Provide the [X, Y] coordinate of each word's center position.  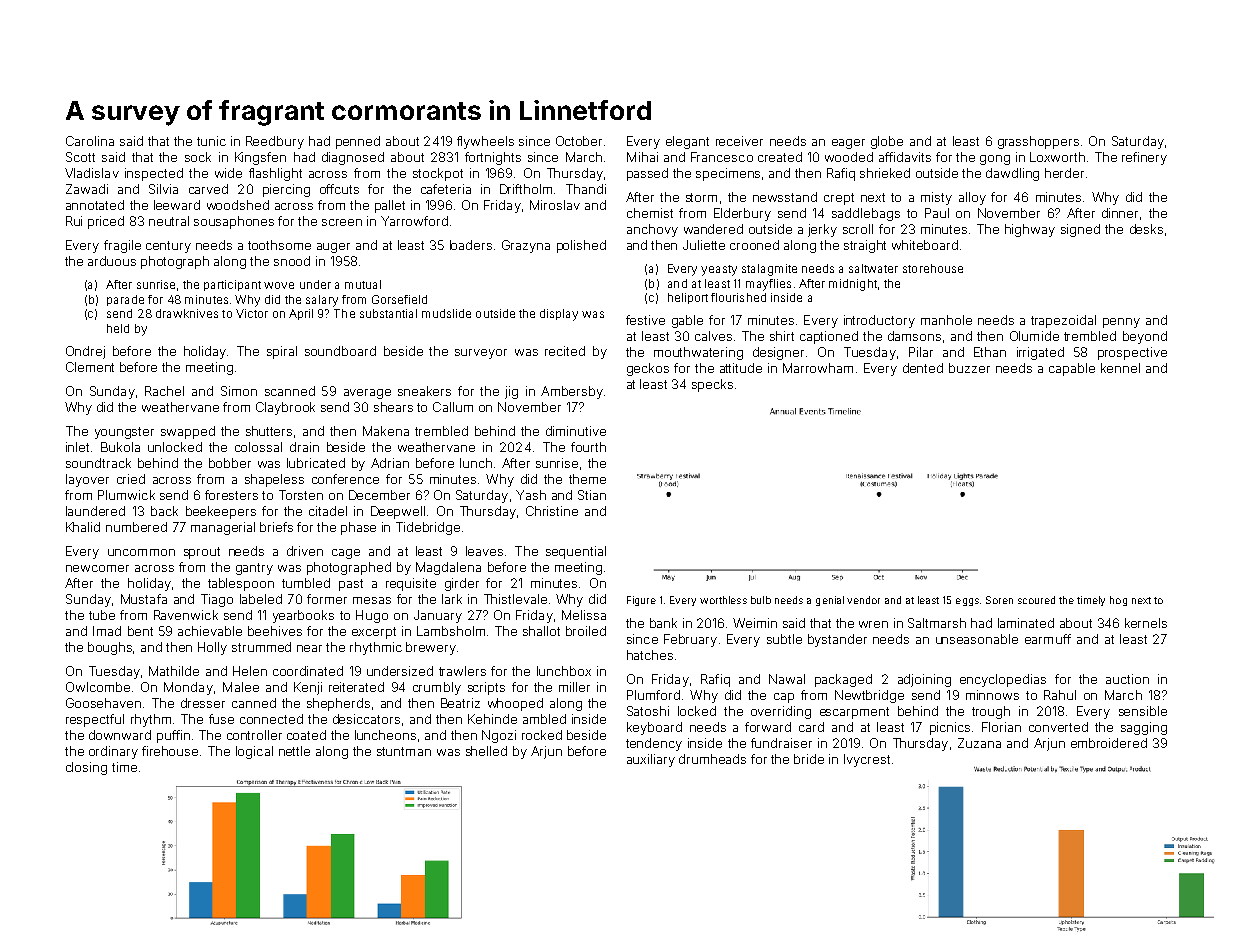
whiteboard [925, 245]
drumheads [712, 759]
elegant [687, 142]
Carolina [90, 141]
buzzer [969, 368]
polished [581, 246]
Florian [1001, 727]
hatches [650, 655]
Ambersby [572, 392]
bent [140, 631]
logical [254, 752]
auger [333, 248]
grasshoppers [1038, 142]
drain [304, 447]
